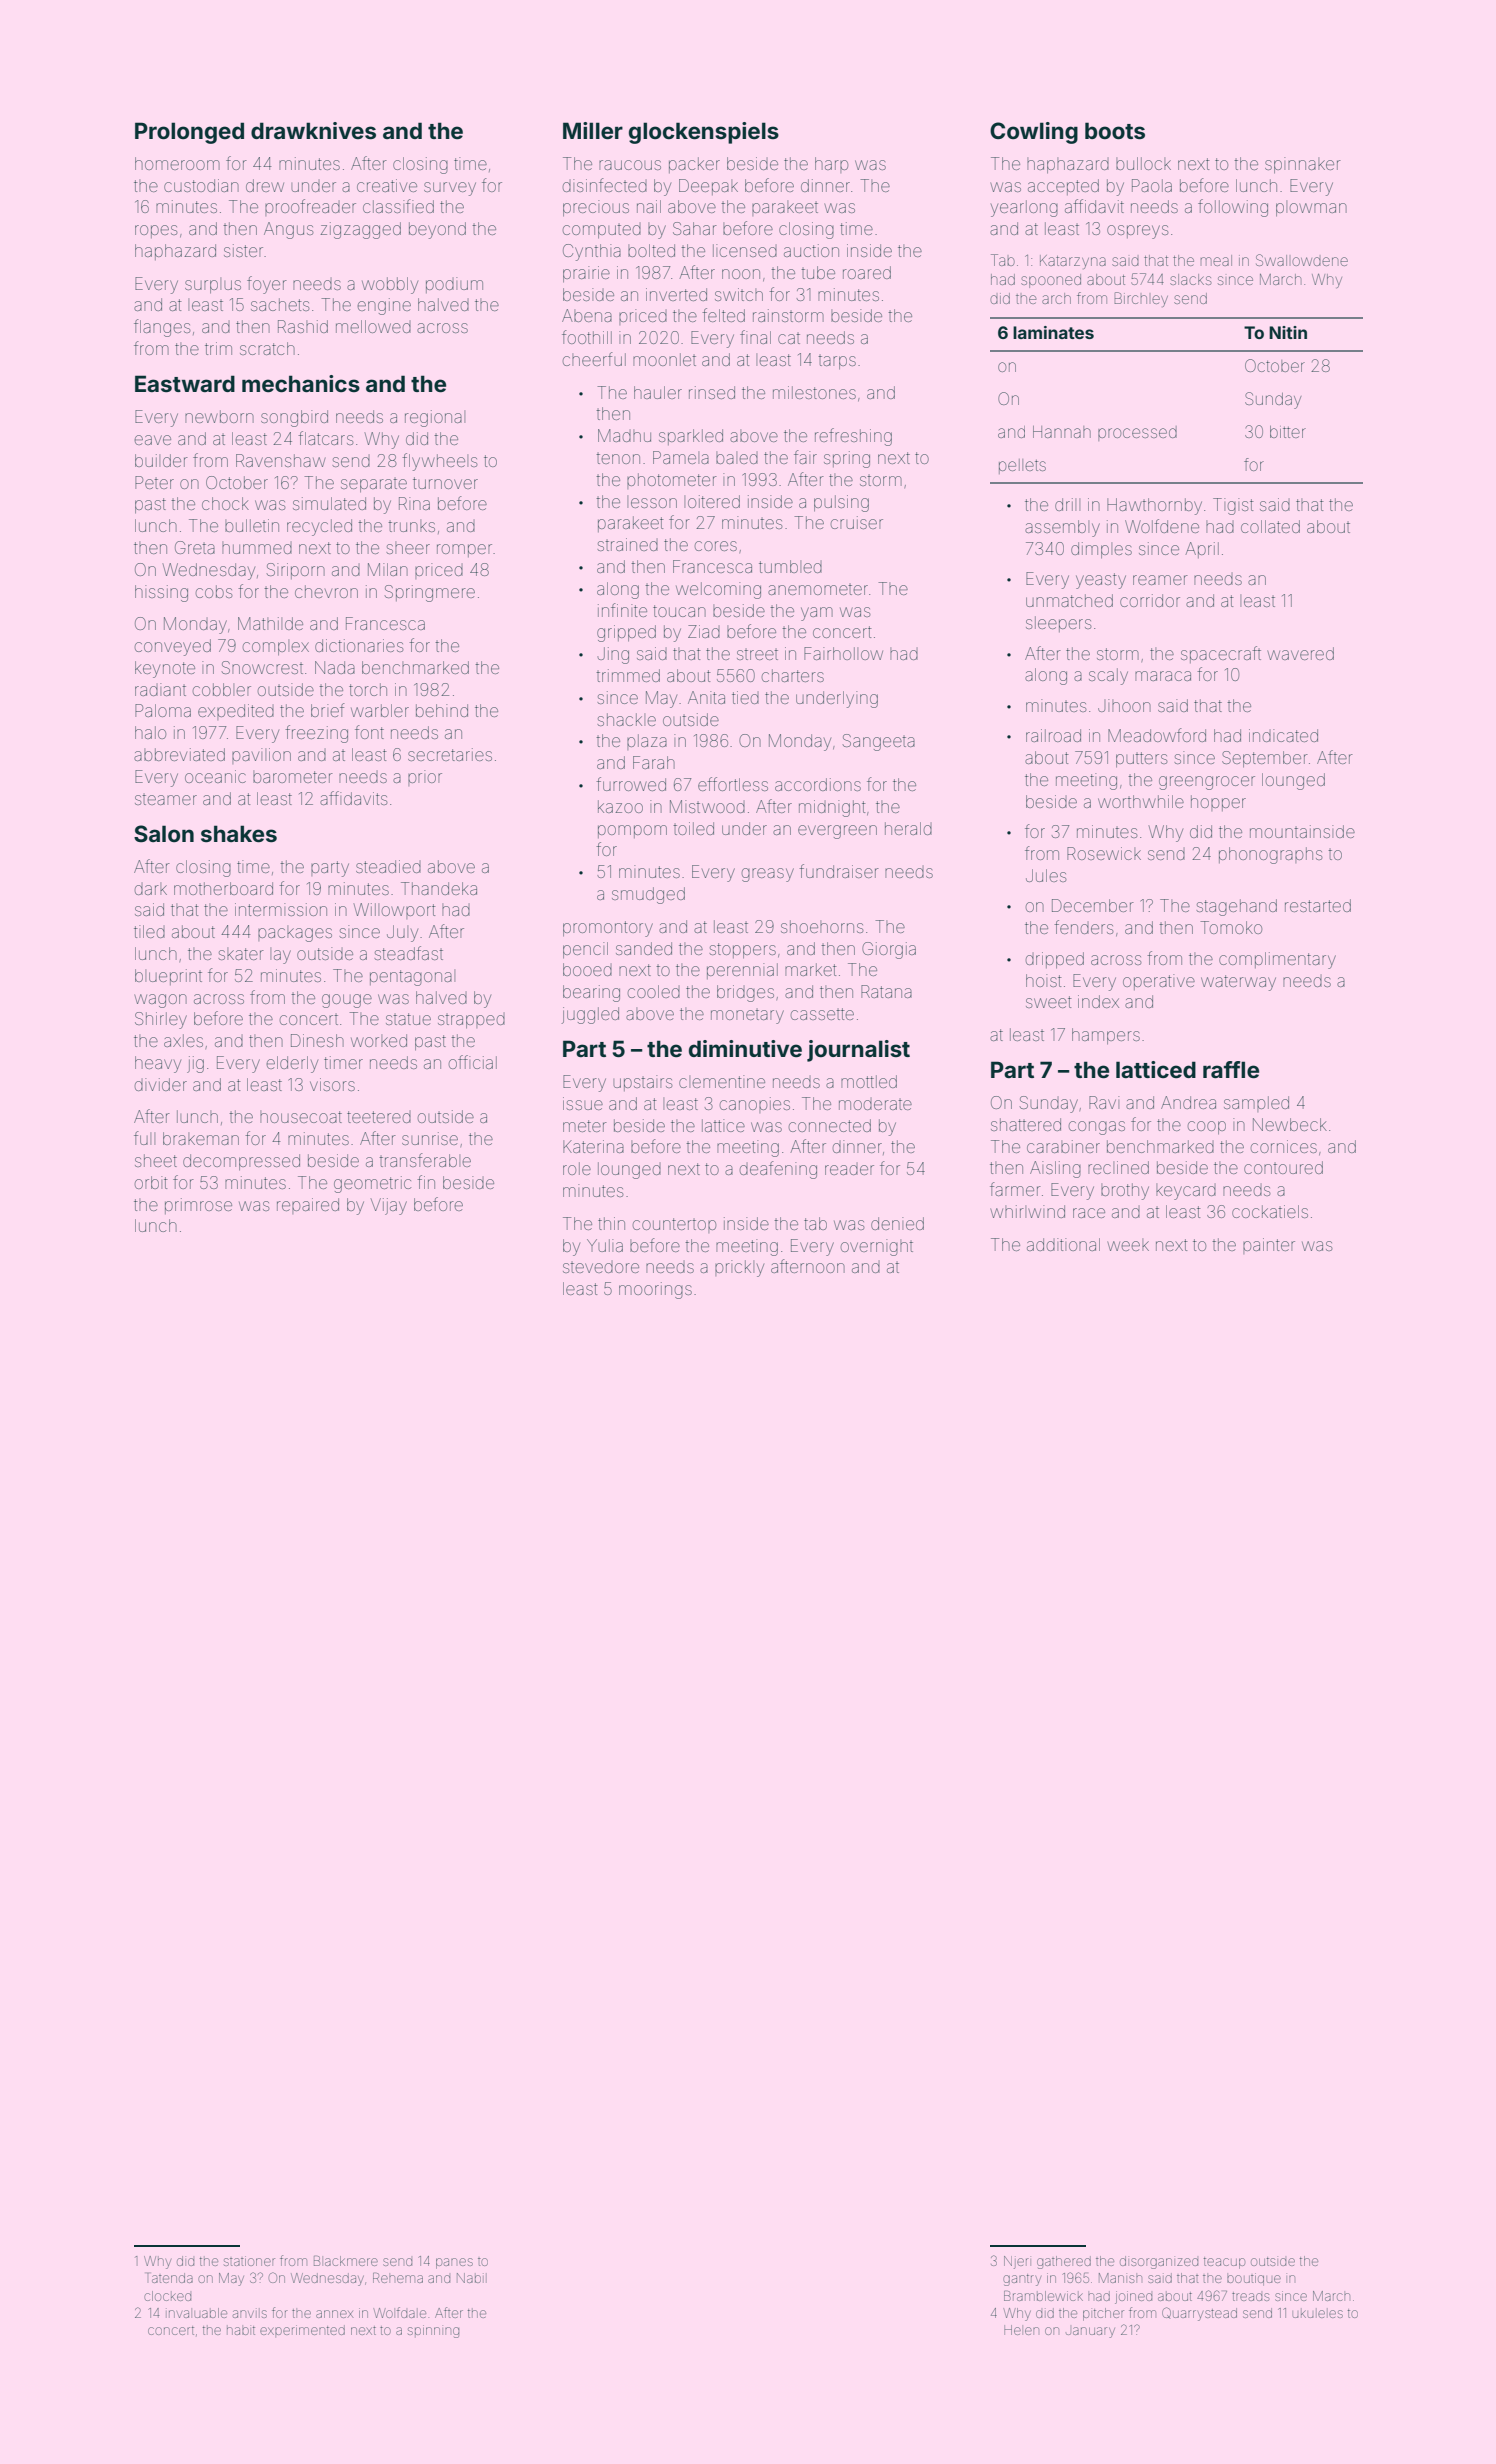 This screenshot has width=1496, height=2464. I want to click on moorings, so click(655, 1290).
